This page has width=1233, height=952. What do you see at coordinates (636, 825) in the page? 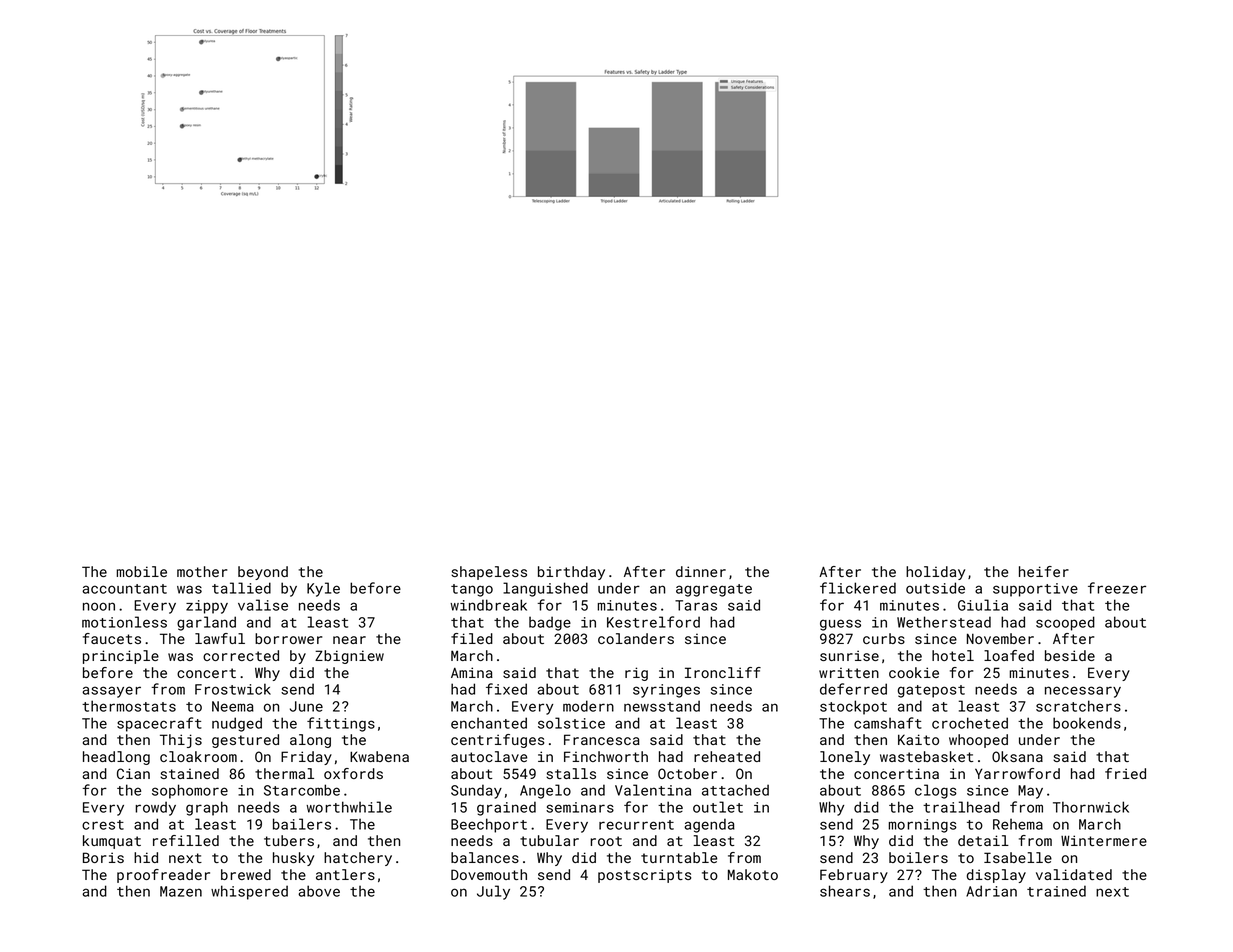
I see `recurrent` at bounding box center [636, 825].
